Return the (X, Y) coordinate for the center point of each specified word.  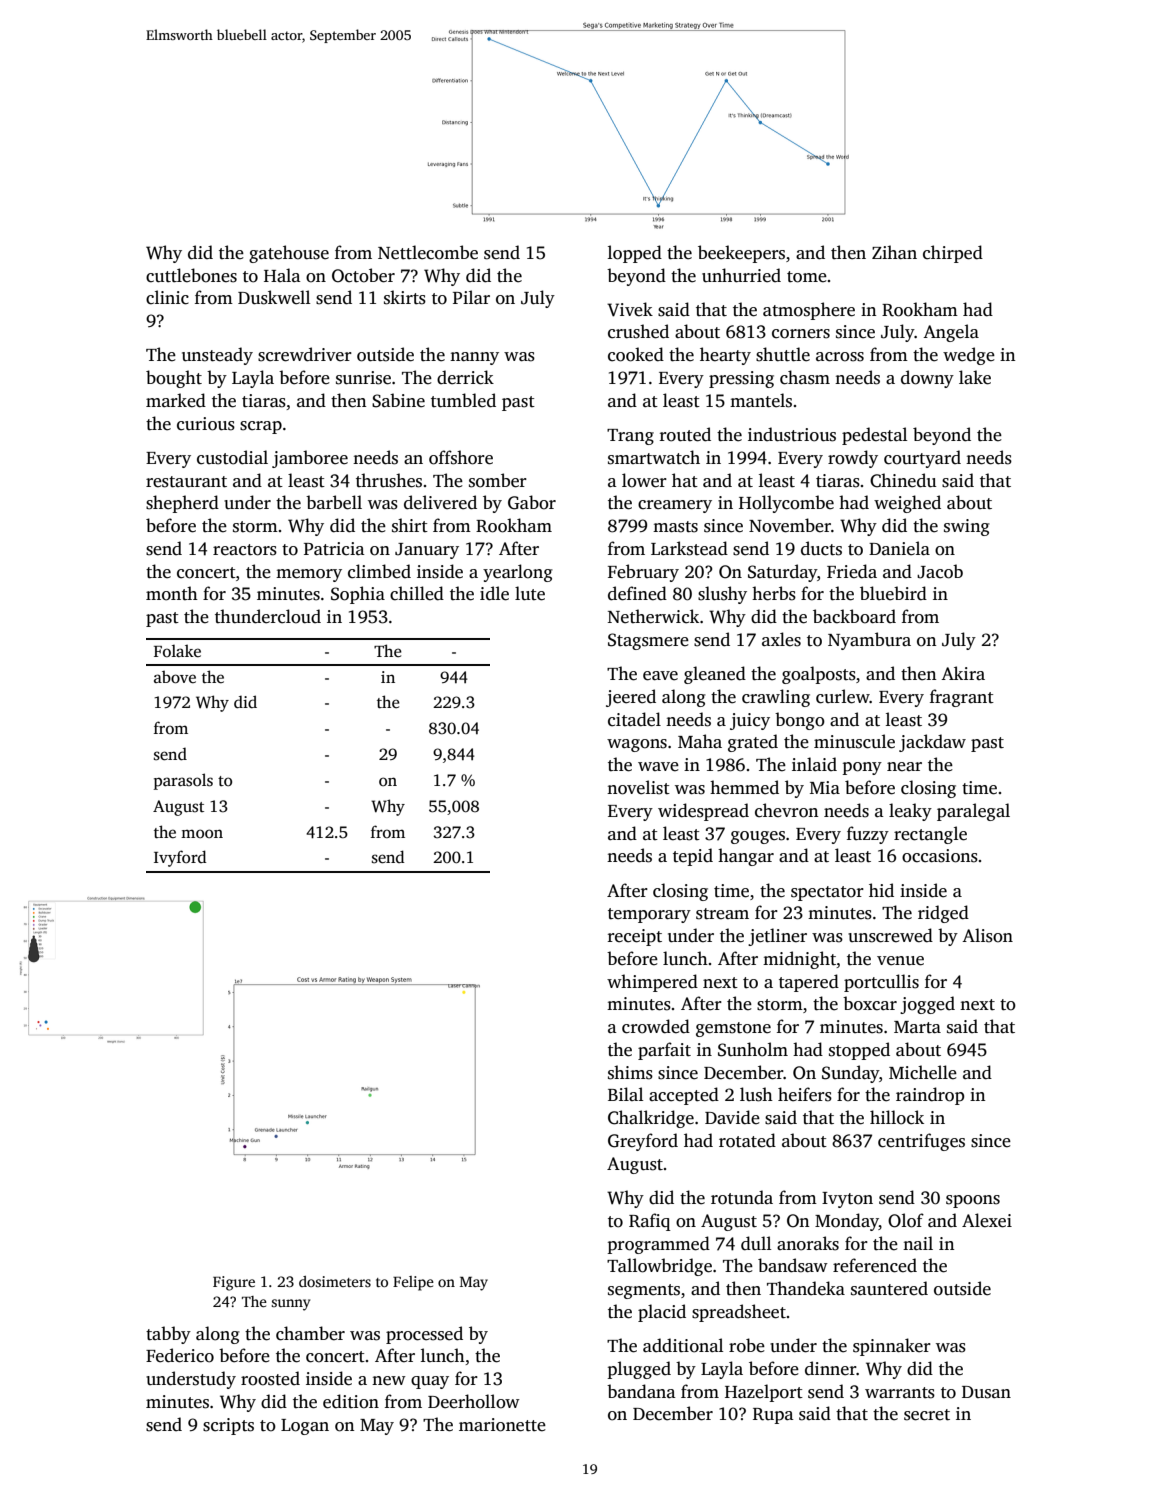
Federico (180, 1355)
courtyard (922, 459)
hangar (746, 857)
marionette (502, 1425)
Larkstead (689, 548)
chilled (417, 593)
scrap (261, 427)
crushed (638, 331)
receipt (635, 937)
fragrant (962, 698)
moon (202, 833)
